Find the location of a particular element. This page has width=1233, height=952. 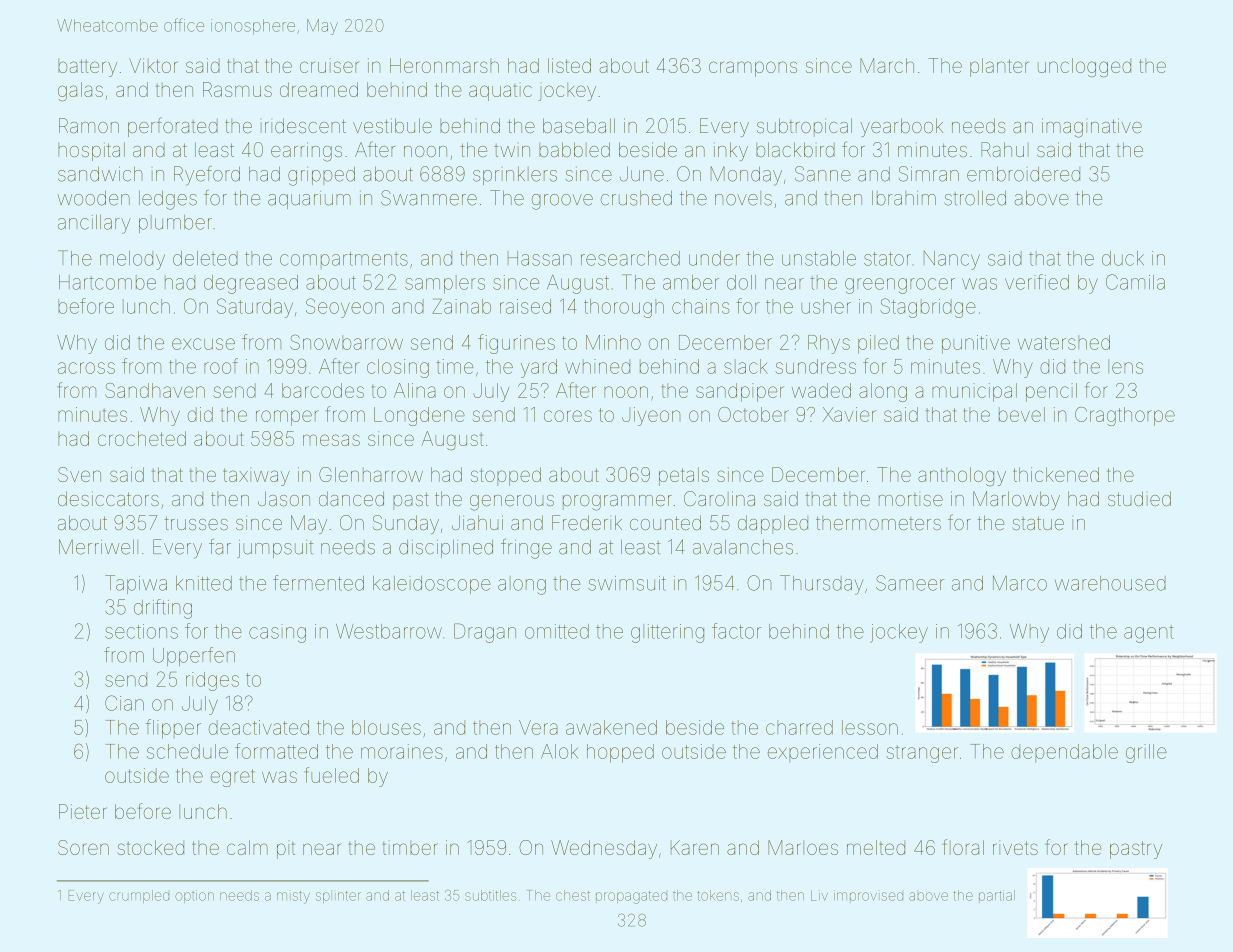

anthology is located at coordinates (962, 476).
